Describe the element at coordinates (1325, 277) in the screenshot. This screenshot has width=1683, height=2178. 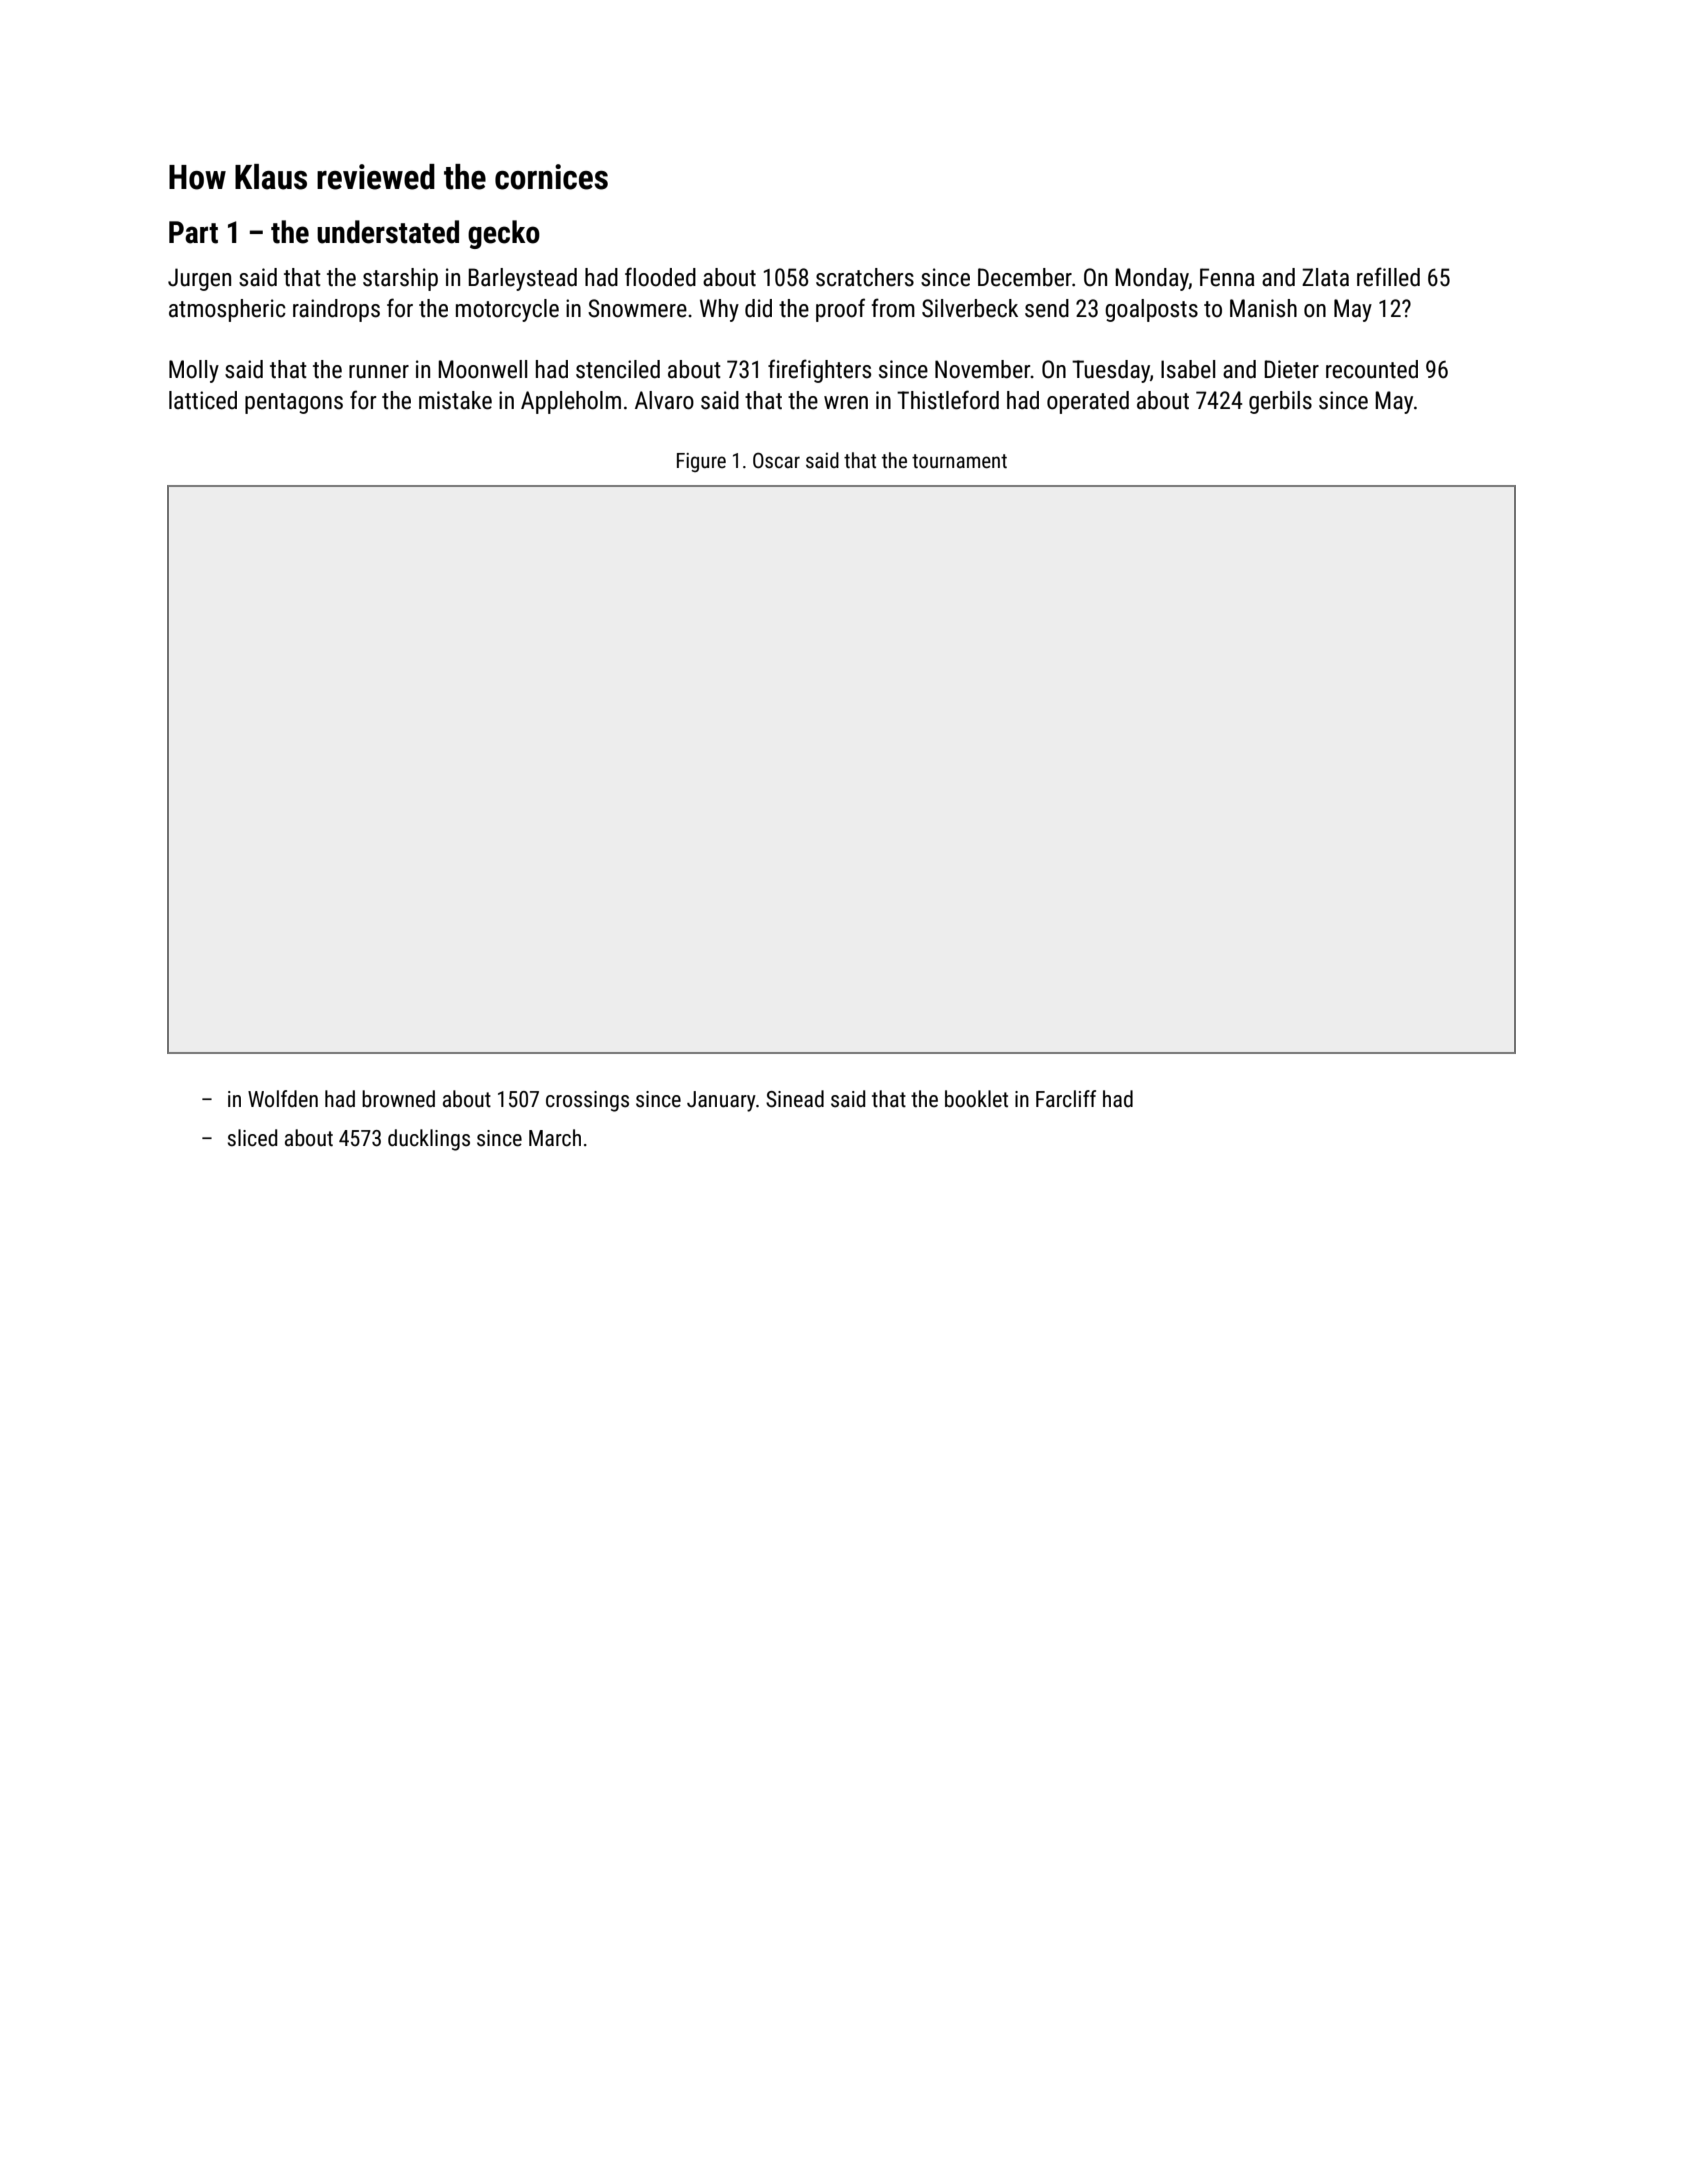
I see `Zlata` at that location.
